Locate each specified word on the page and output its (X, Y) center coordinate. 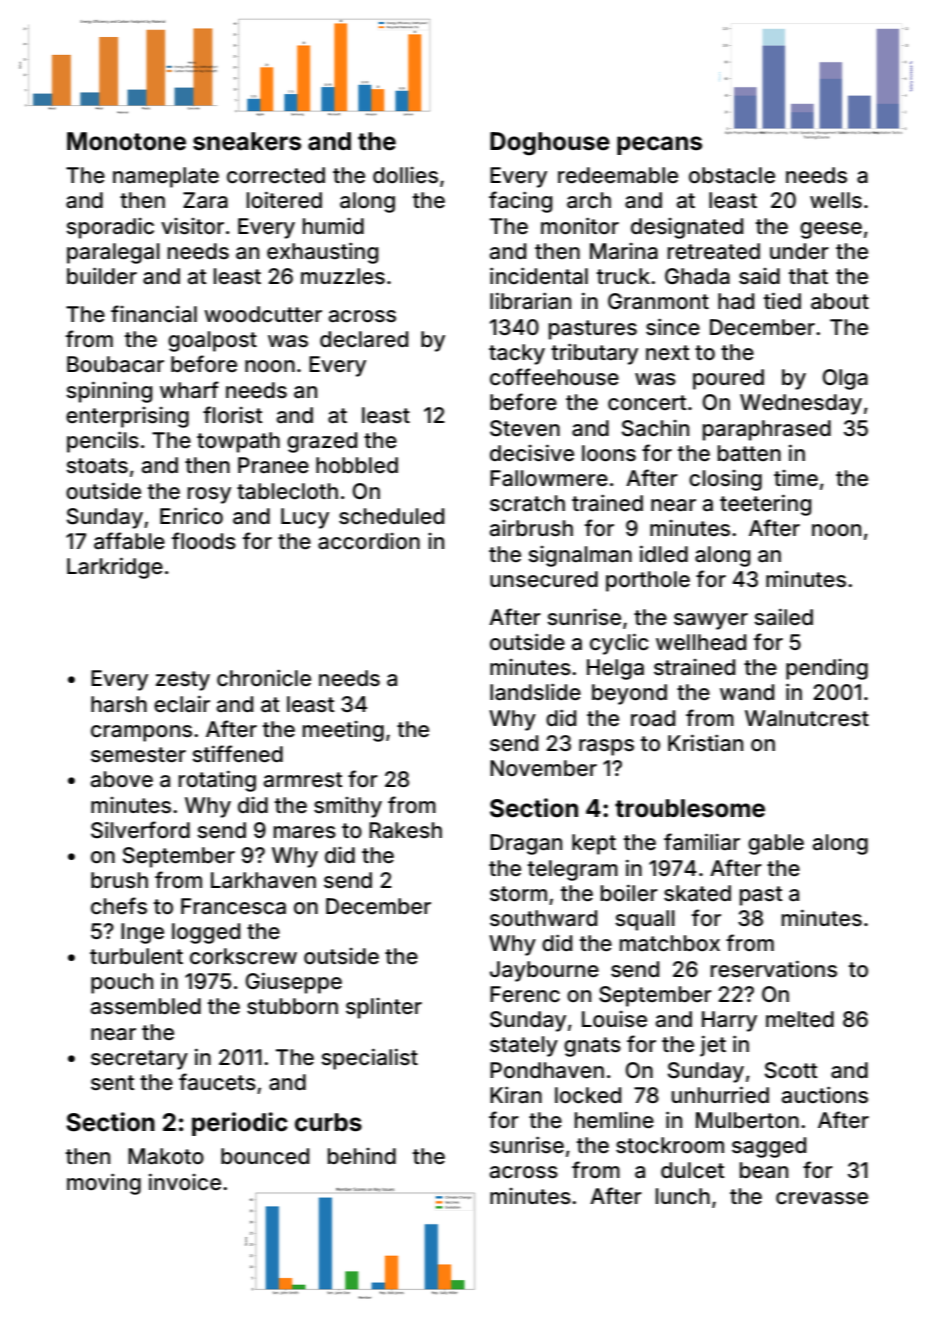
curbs (328, 1122)
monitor (580, 226)
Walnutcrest (807, 718)
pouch (122, 983)
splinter (384, 1008)
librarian (530, 301)
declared (364, 339)
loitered (284, 200)
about (840, 301)
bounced (265, 1156)
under (799, 251)
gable (776, 844)
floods (204, 541)
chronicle (264, 678)
